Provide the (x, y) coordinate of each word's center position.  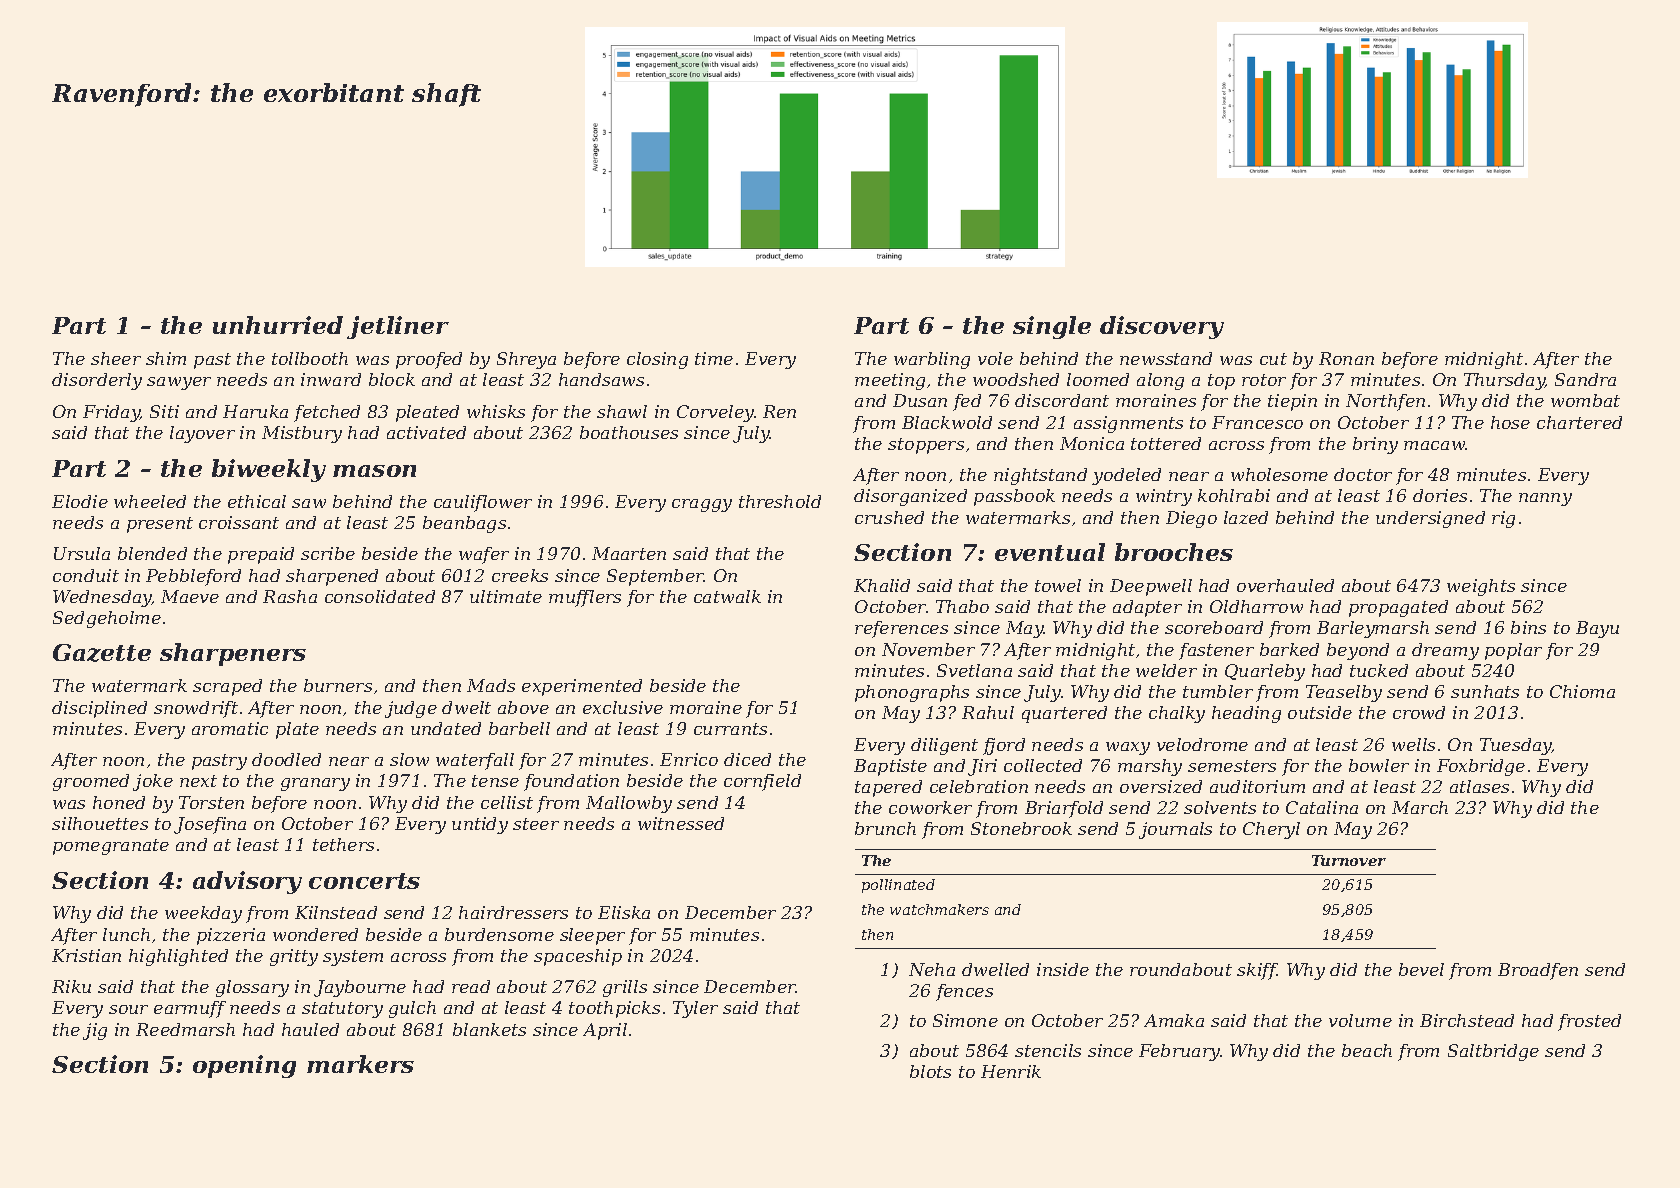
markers (360, 1064)
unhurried (278, 325)
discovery (1162, 327)
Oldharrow (1256, 606)
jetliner (398, 327)
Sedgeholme (107, 619)
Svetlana (974, 670)
